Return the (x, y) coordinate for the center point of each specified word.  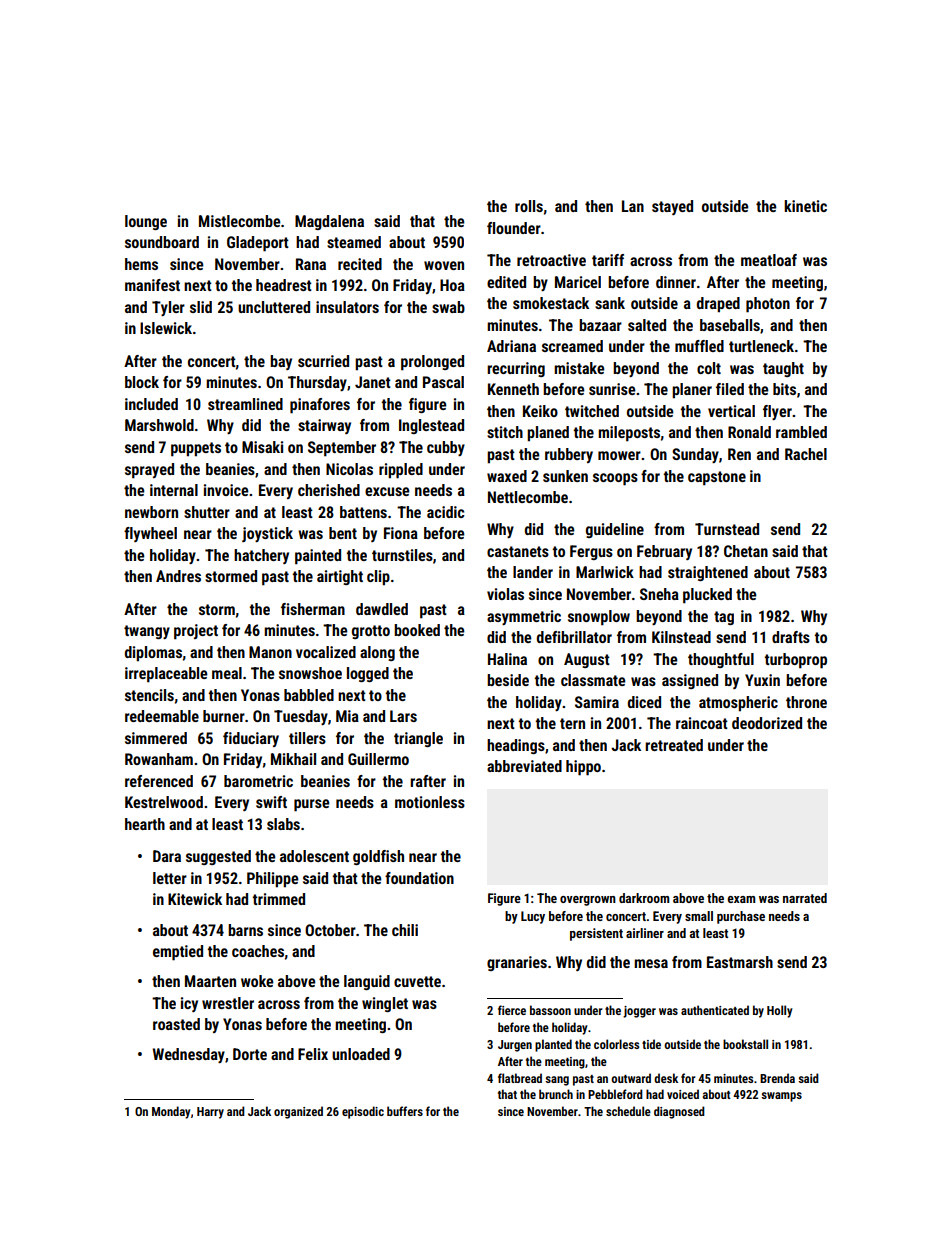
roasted (176, 1024)
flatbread (520, 1078)
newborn (151, 512)
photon (768, 305)
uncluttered (274, 307)
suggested (218, 857)
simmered (156, 738)
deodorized (767, 723)
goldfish (378, 857)
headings (516, 746)
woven (444, 265)
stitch (505, 432)
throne (806, 702)
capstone (717, 478)
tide (651, 1044)
